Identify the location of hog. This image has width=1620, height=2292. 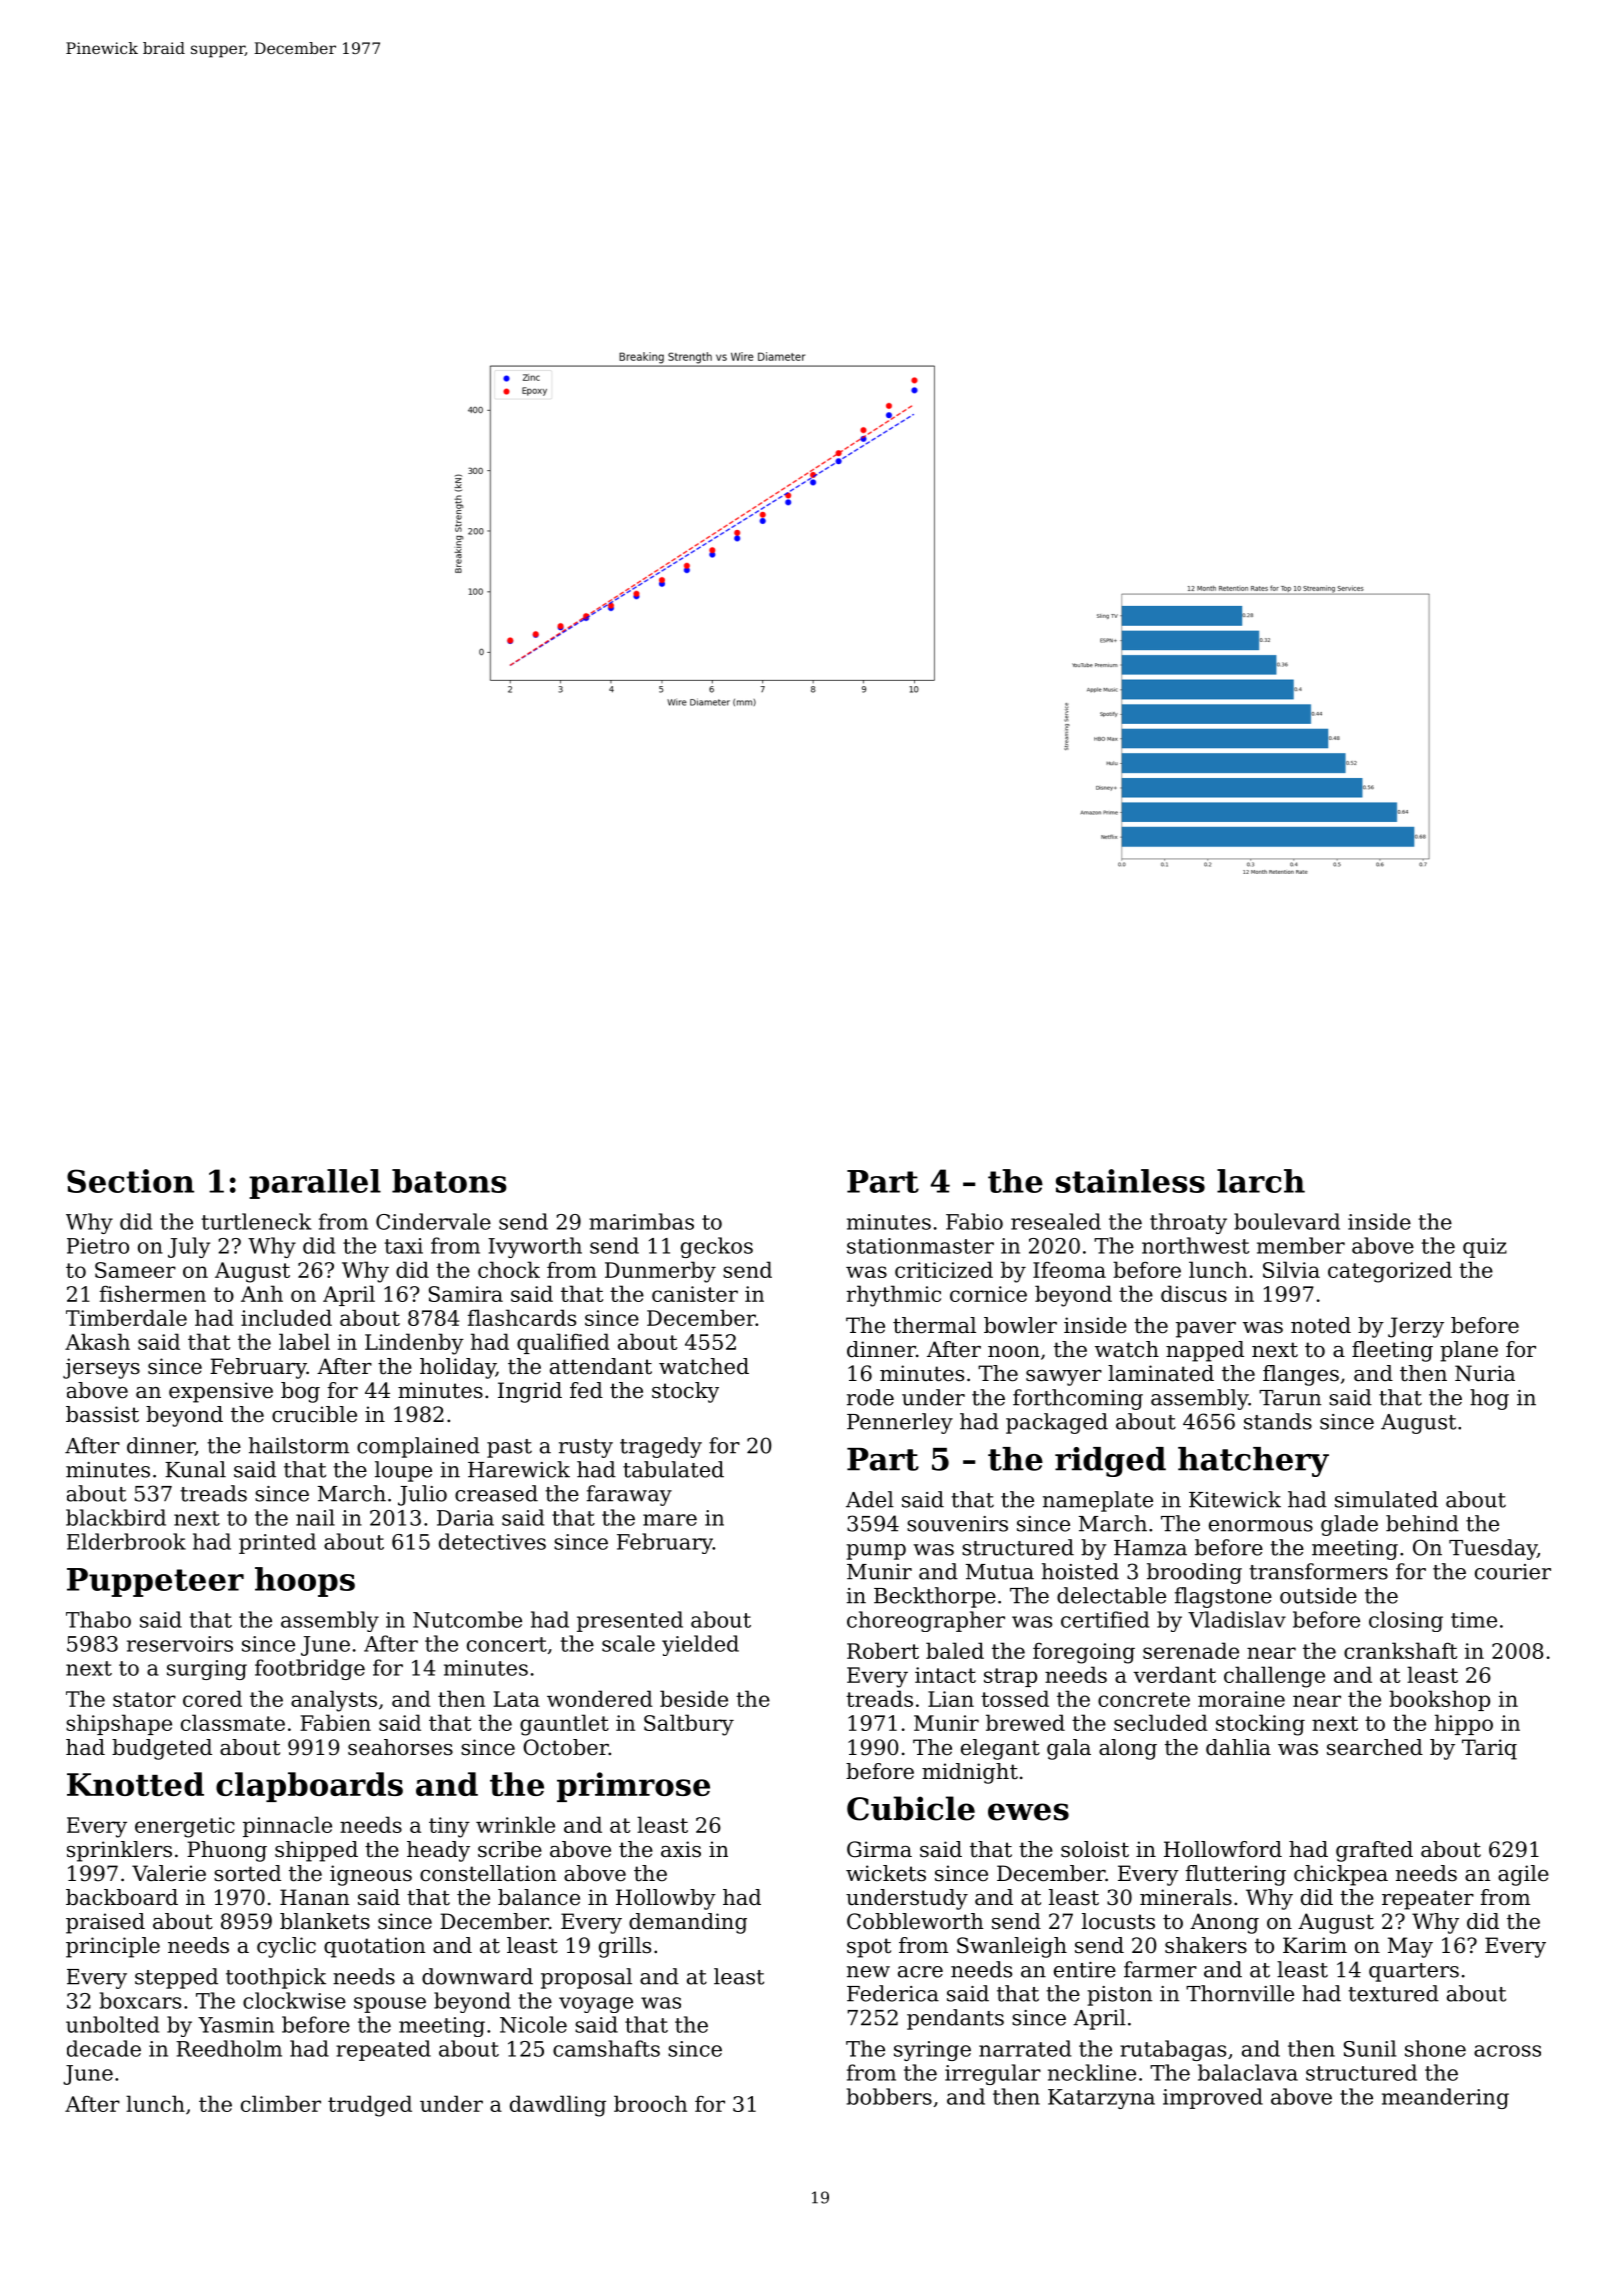
(1489, 1399).
